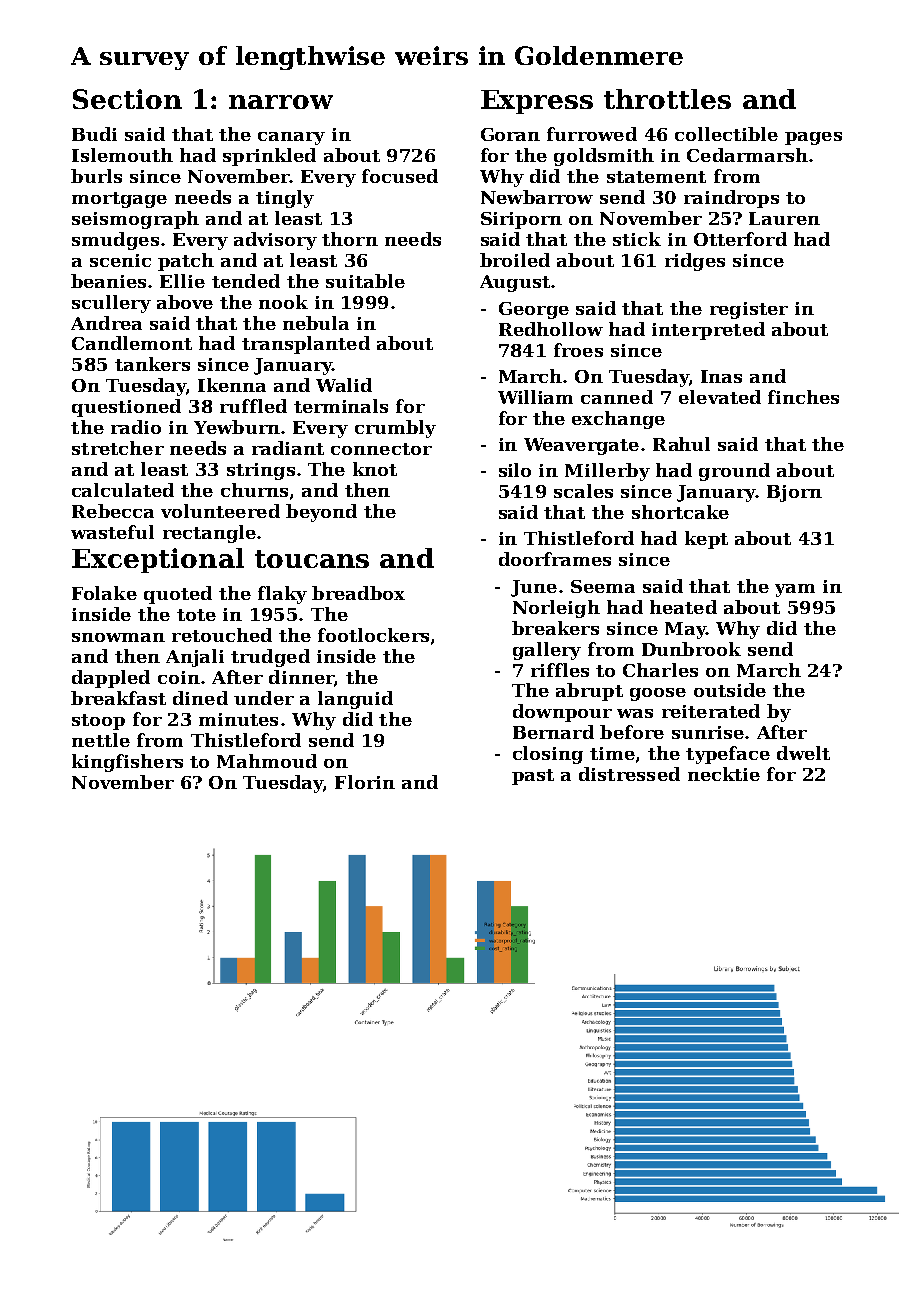 This screenshot has width=924, height=1308. I want to click on kept, so click(706, 540).
